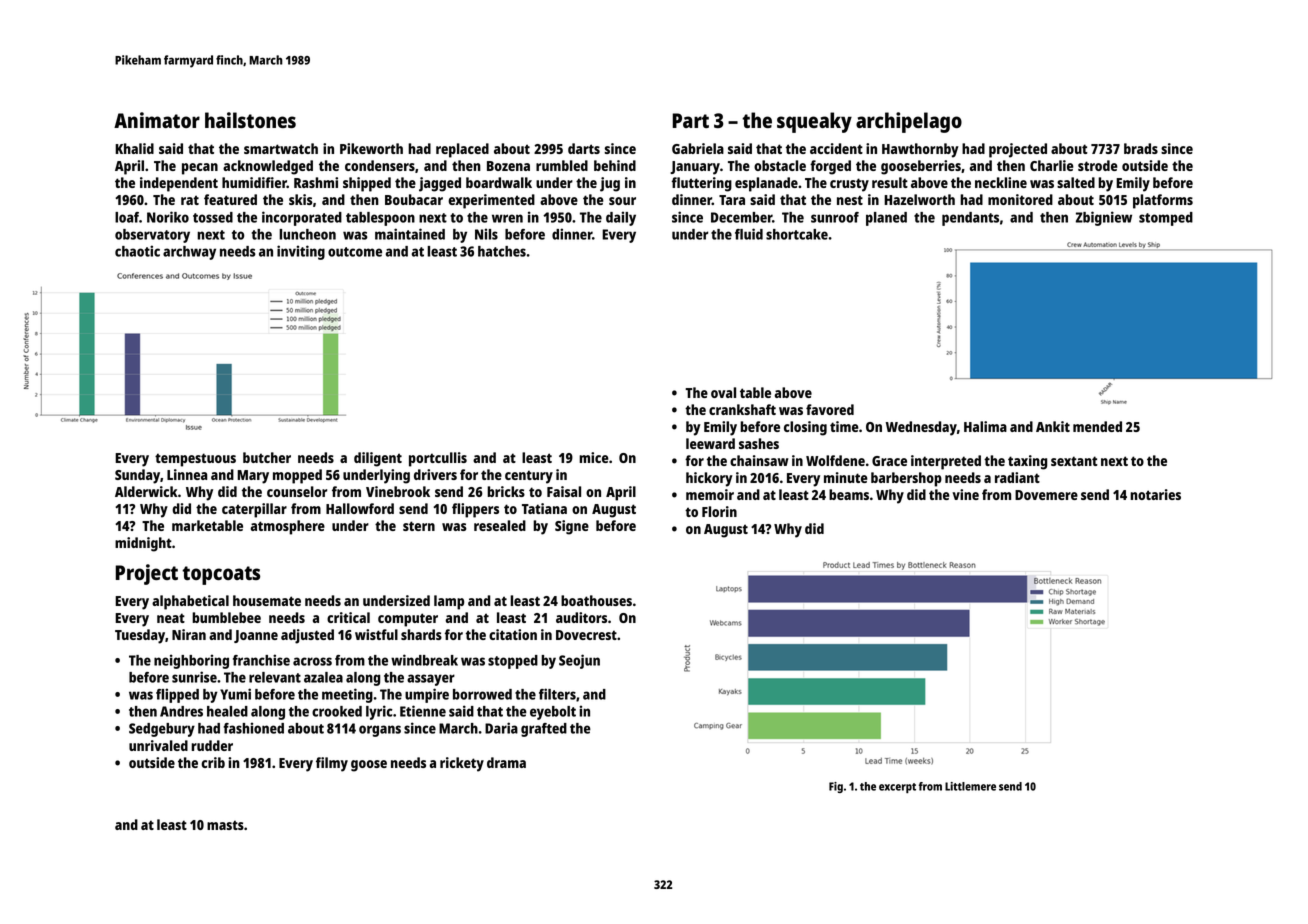 The image size is (1308, 924). I want to click on squeaky, so click(814, 122).
